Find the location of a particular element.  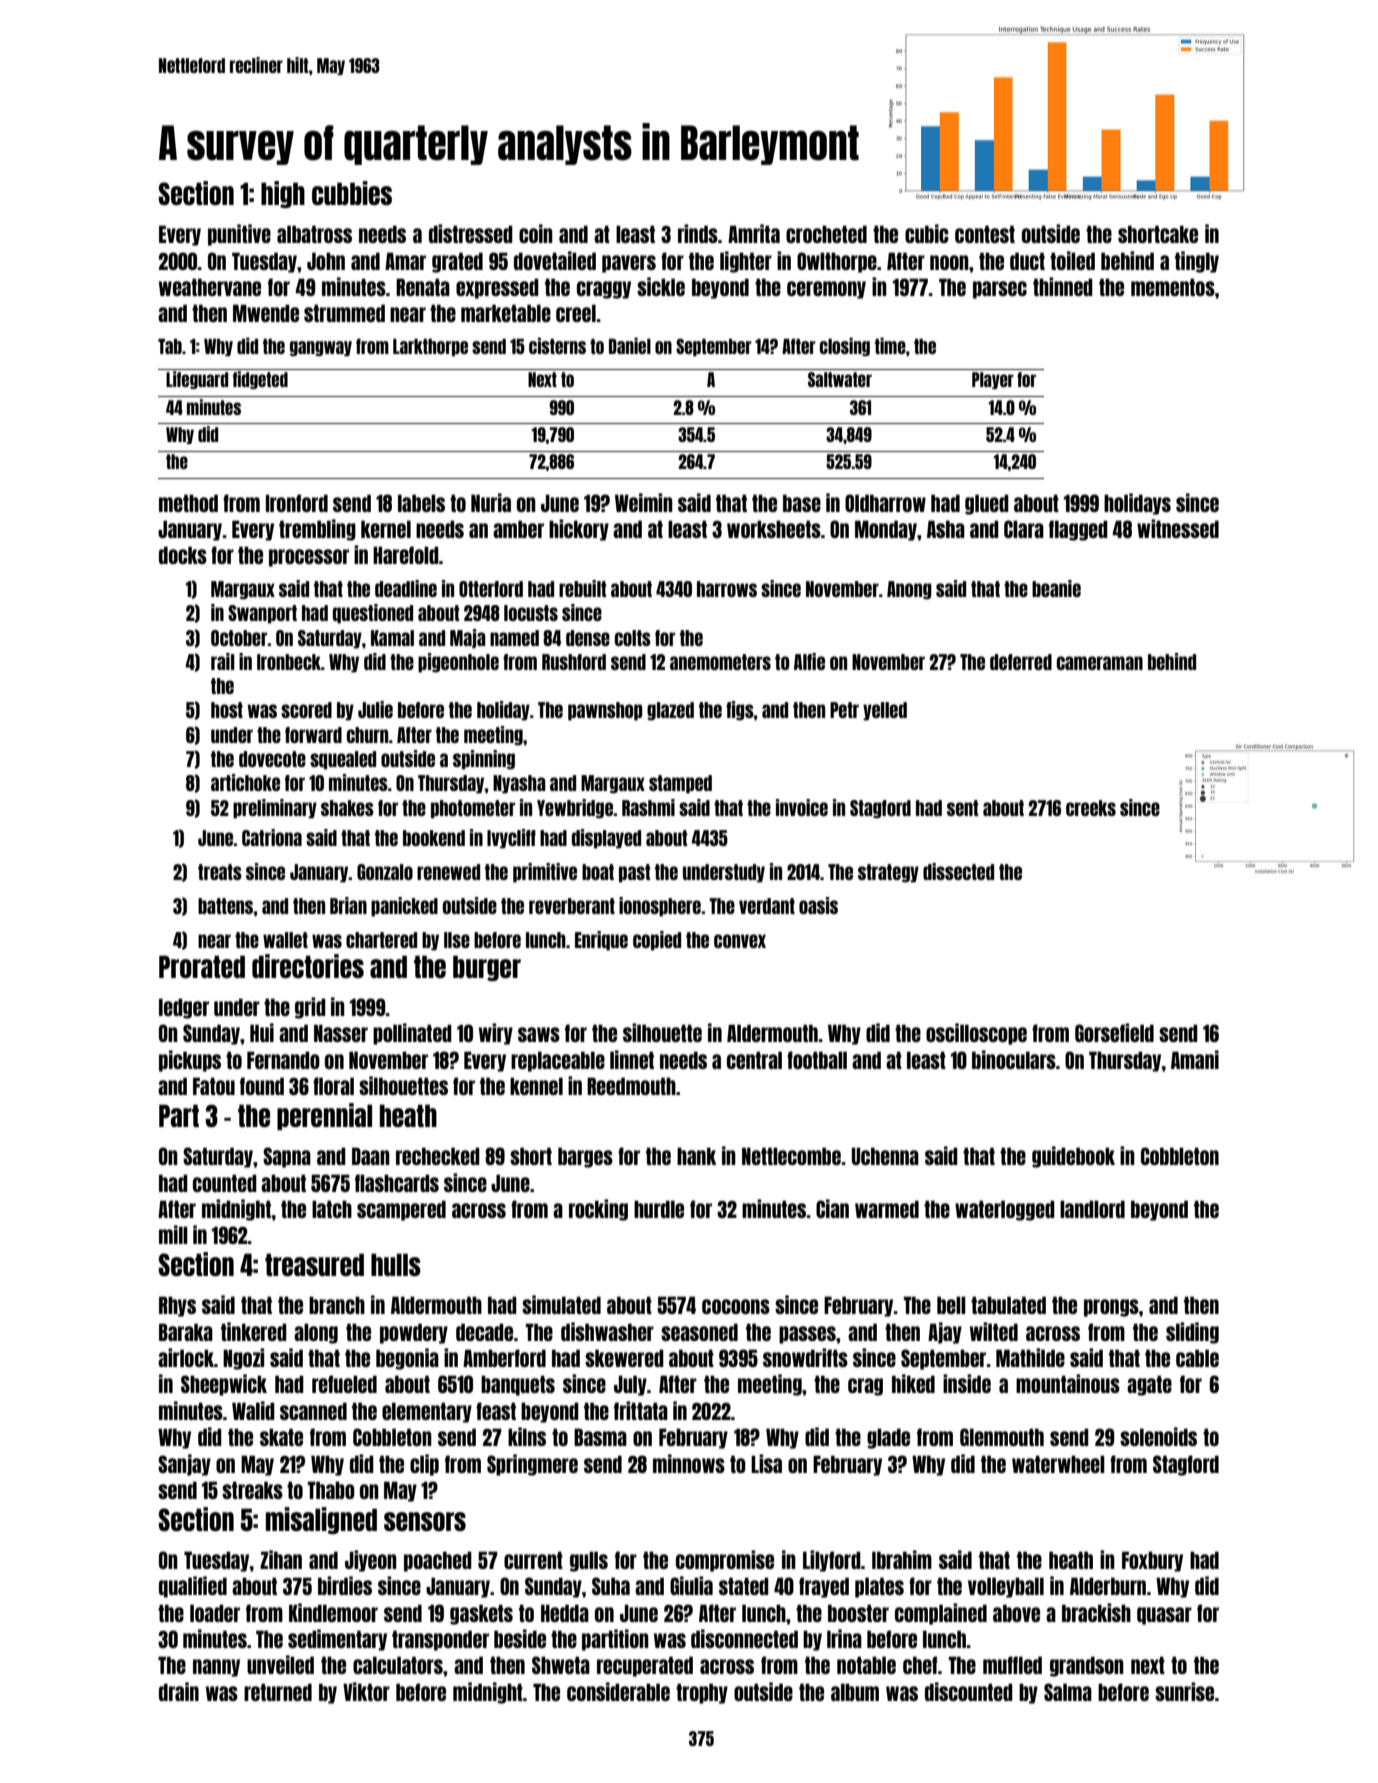

football is located at coordinates (817, 1060).
